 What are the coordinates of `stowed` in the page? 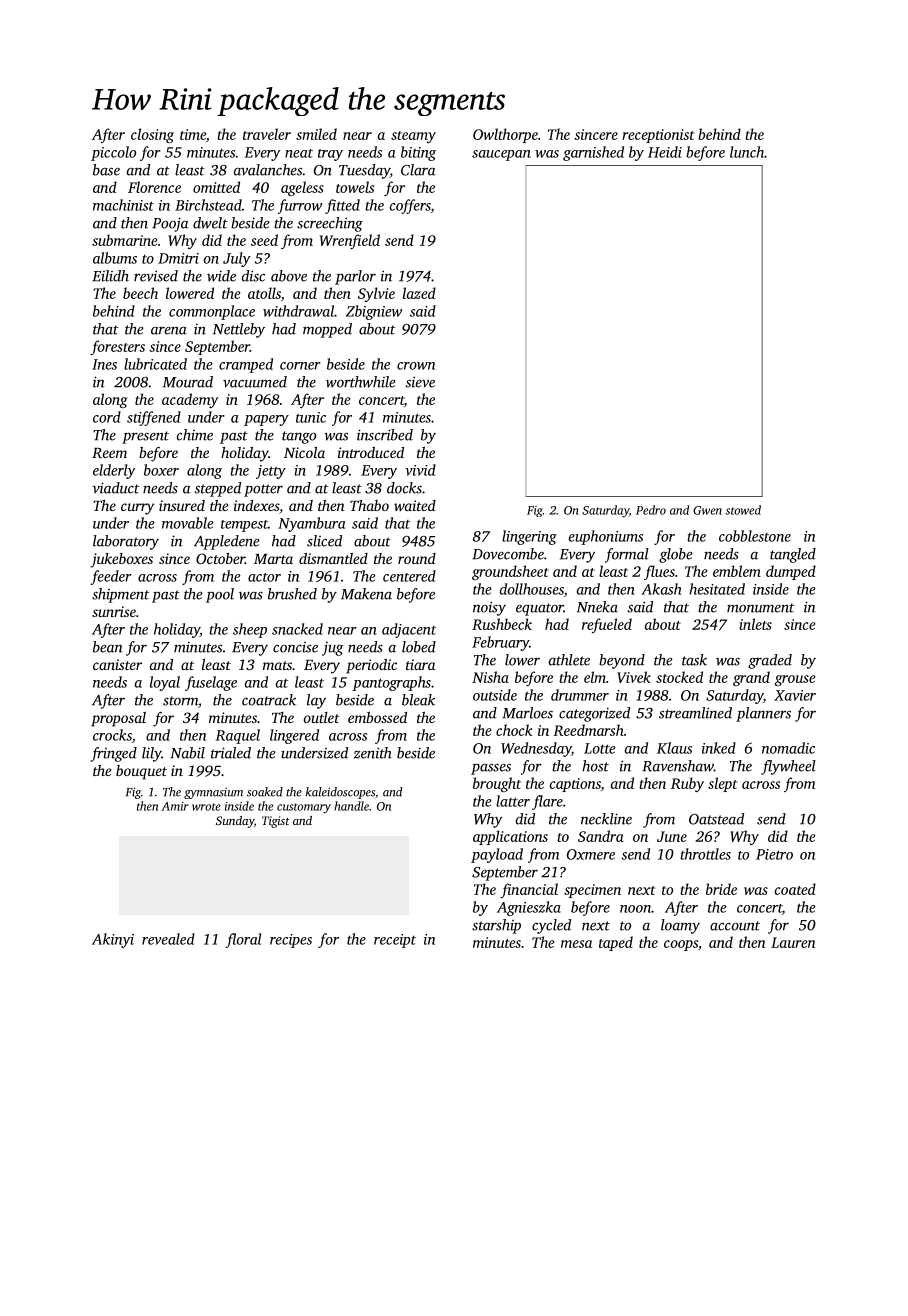 It's located at (743, 510).
